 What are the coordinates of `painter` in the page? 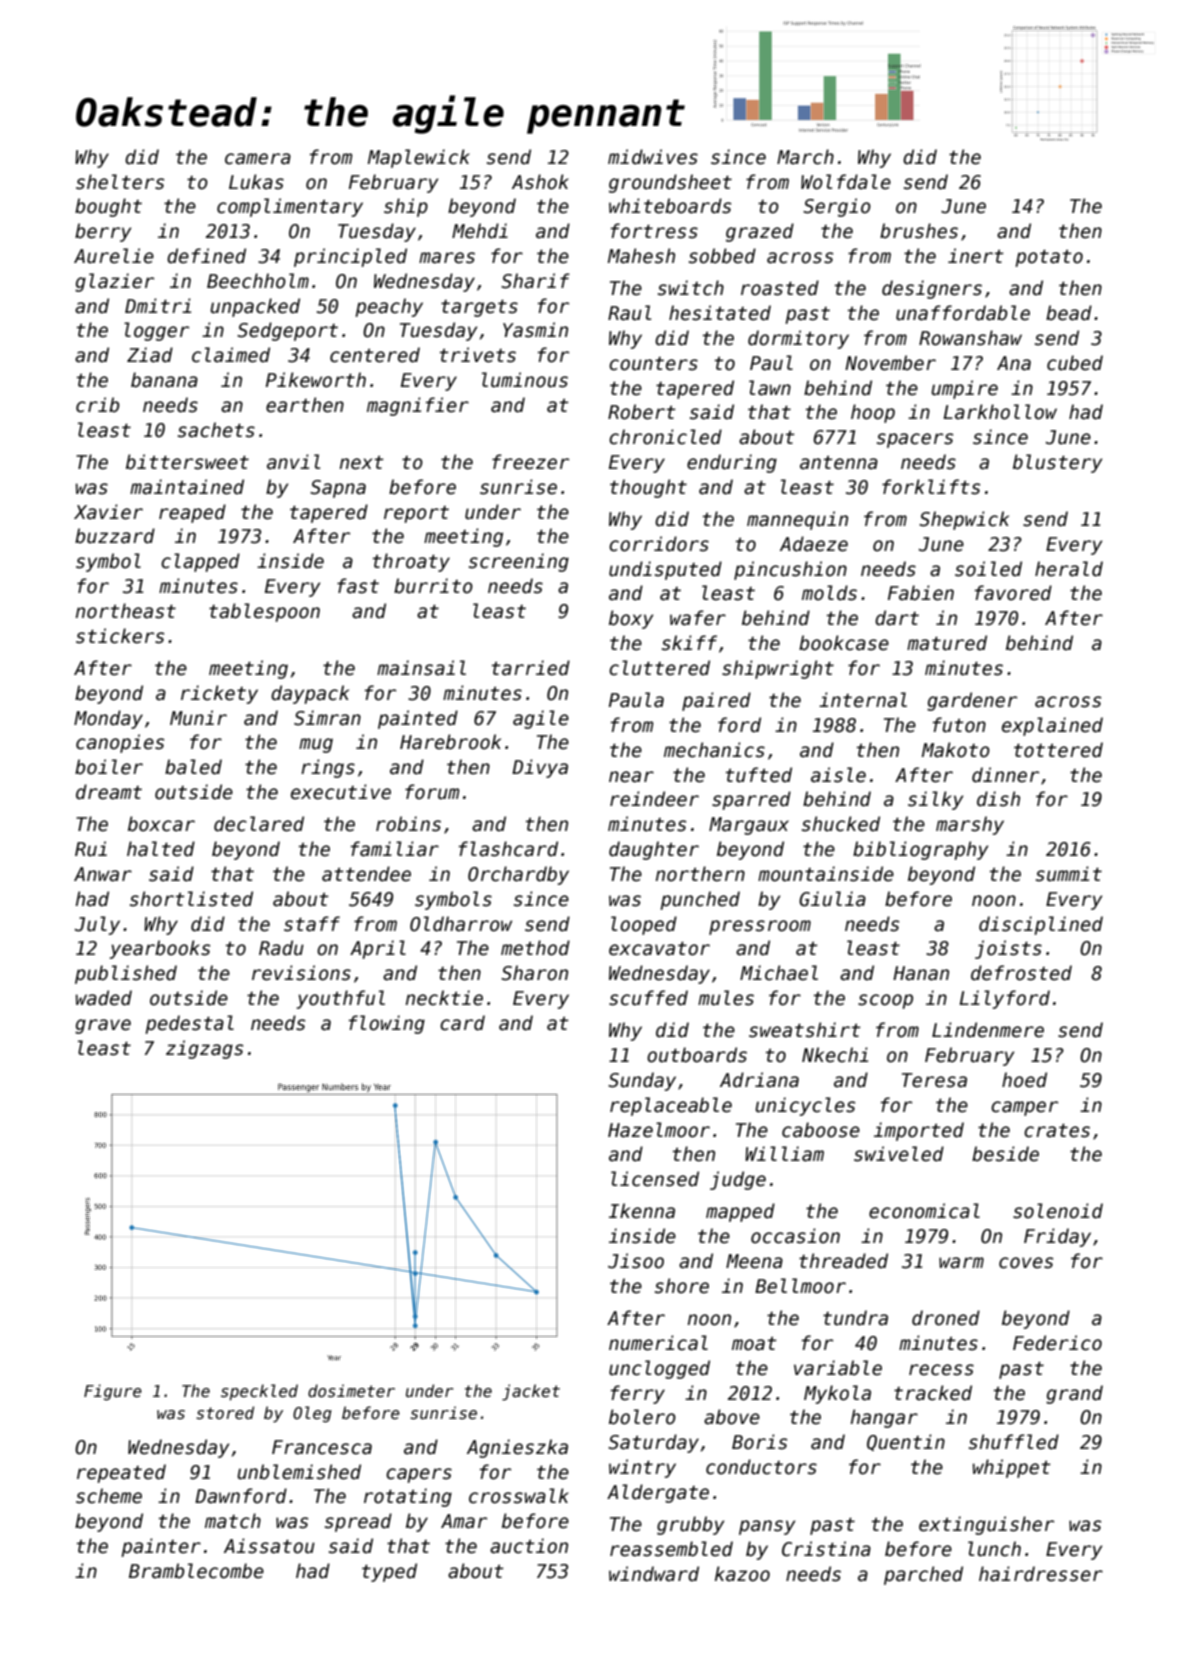 It's located at (161, 1547).
